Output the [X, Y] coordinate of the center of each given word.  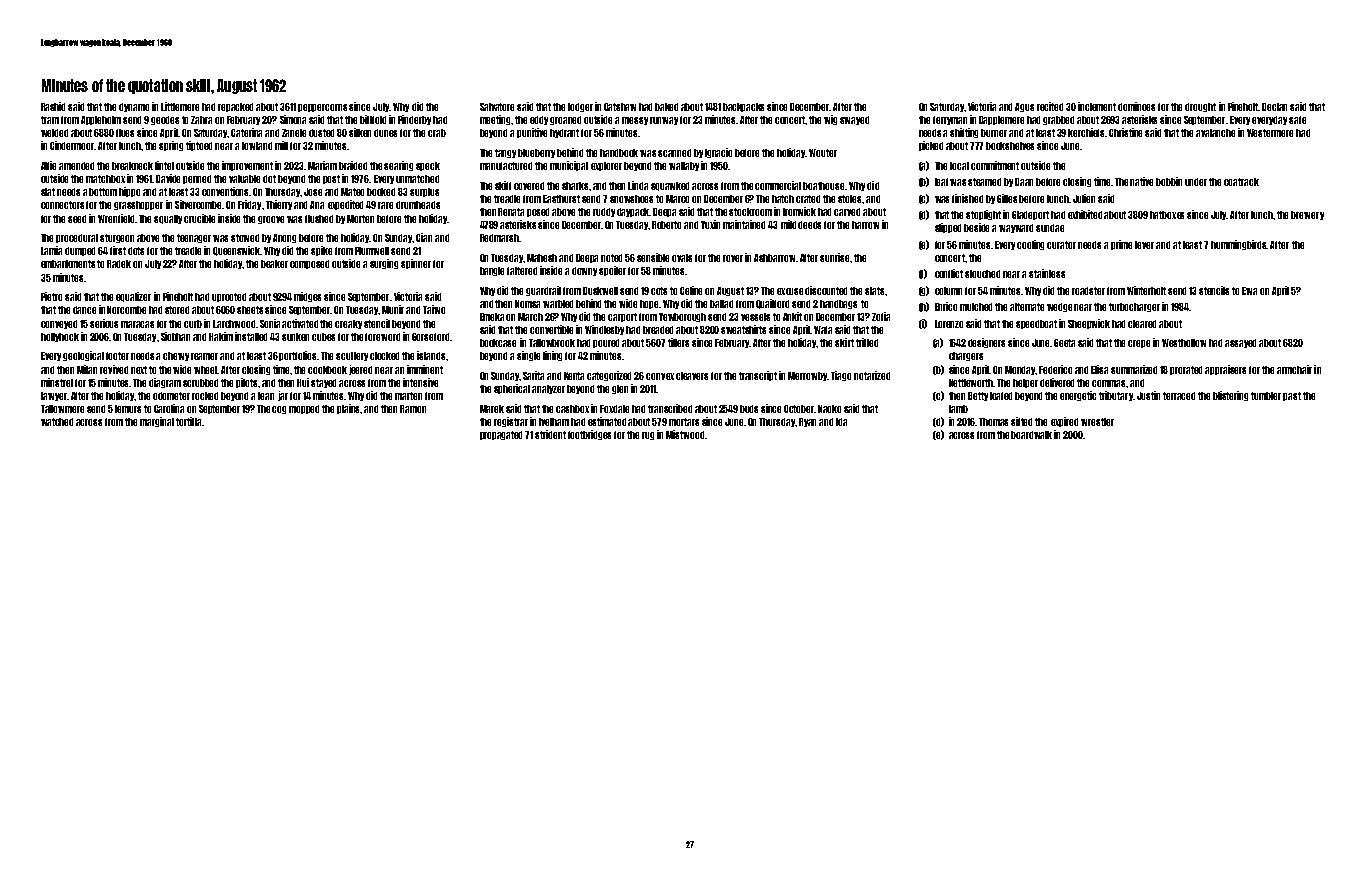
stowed [245, 238]
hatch [783, 199]
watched [57, 422]
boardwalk [1031, 435]
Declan [1274, 107]
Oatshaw [620, 107]
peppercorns [322, 108]
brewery [1307, 215]
